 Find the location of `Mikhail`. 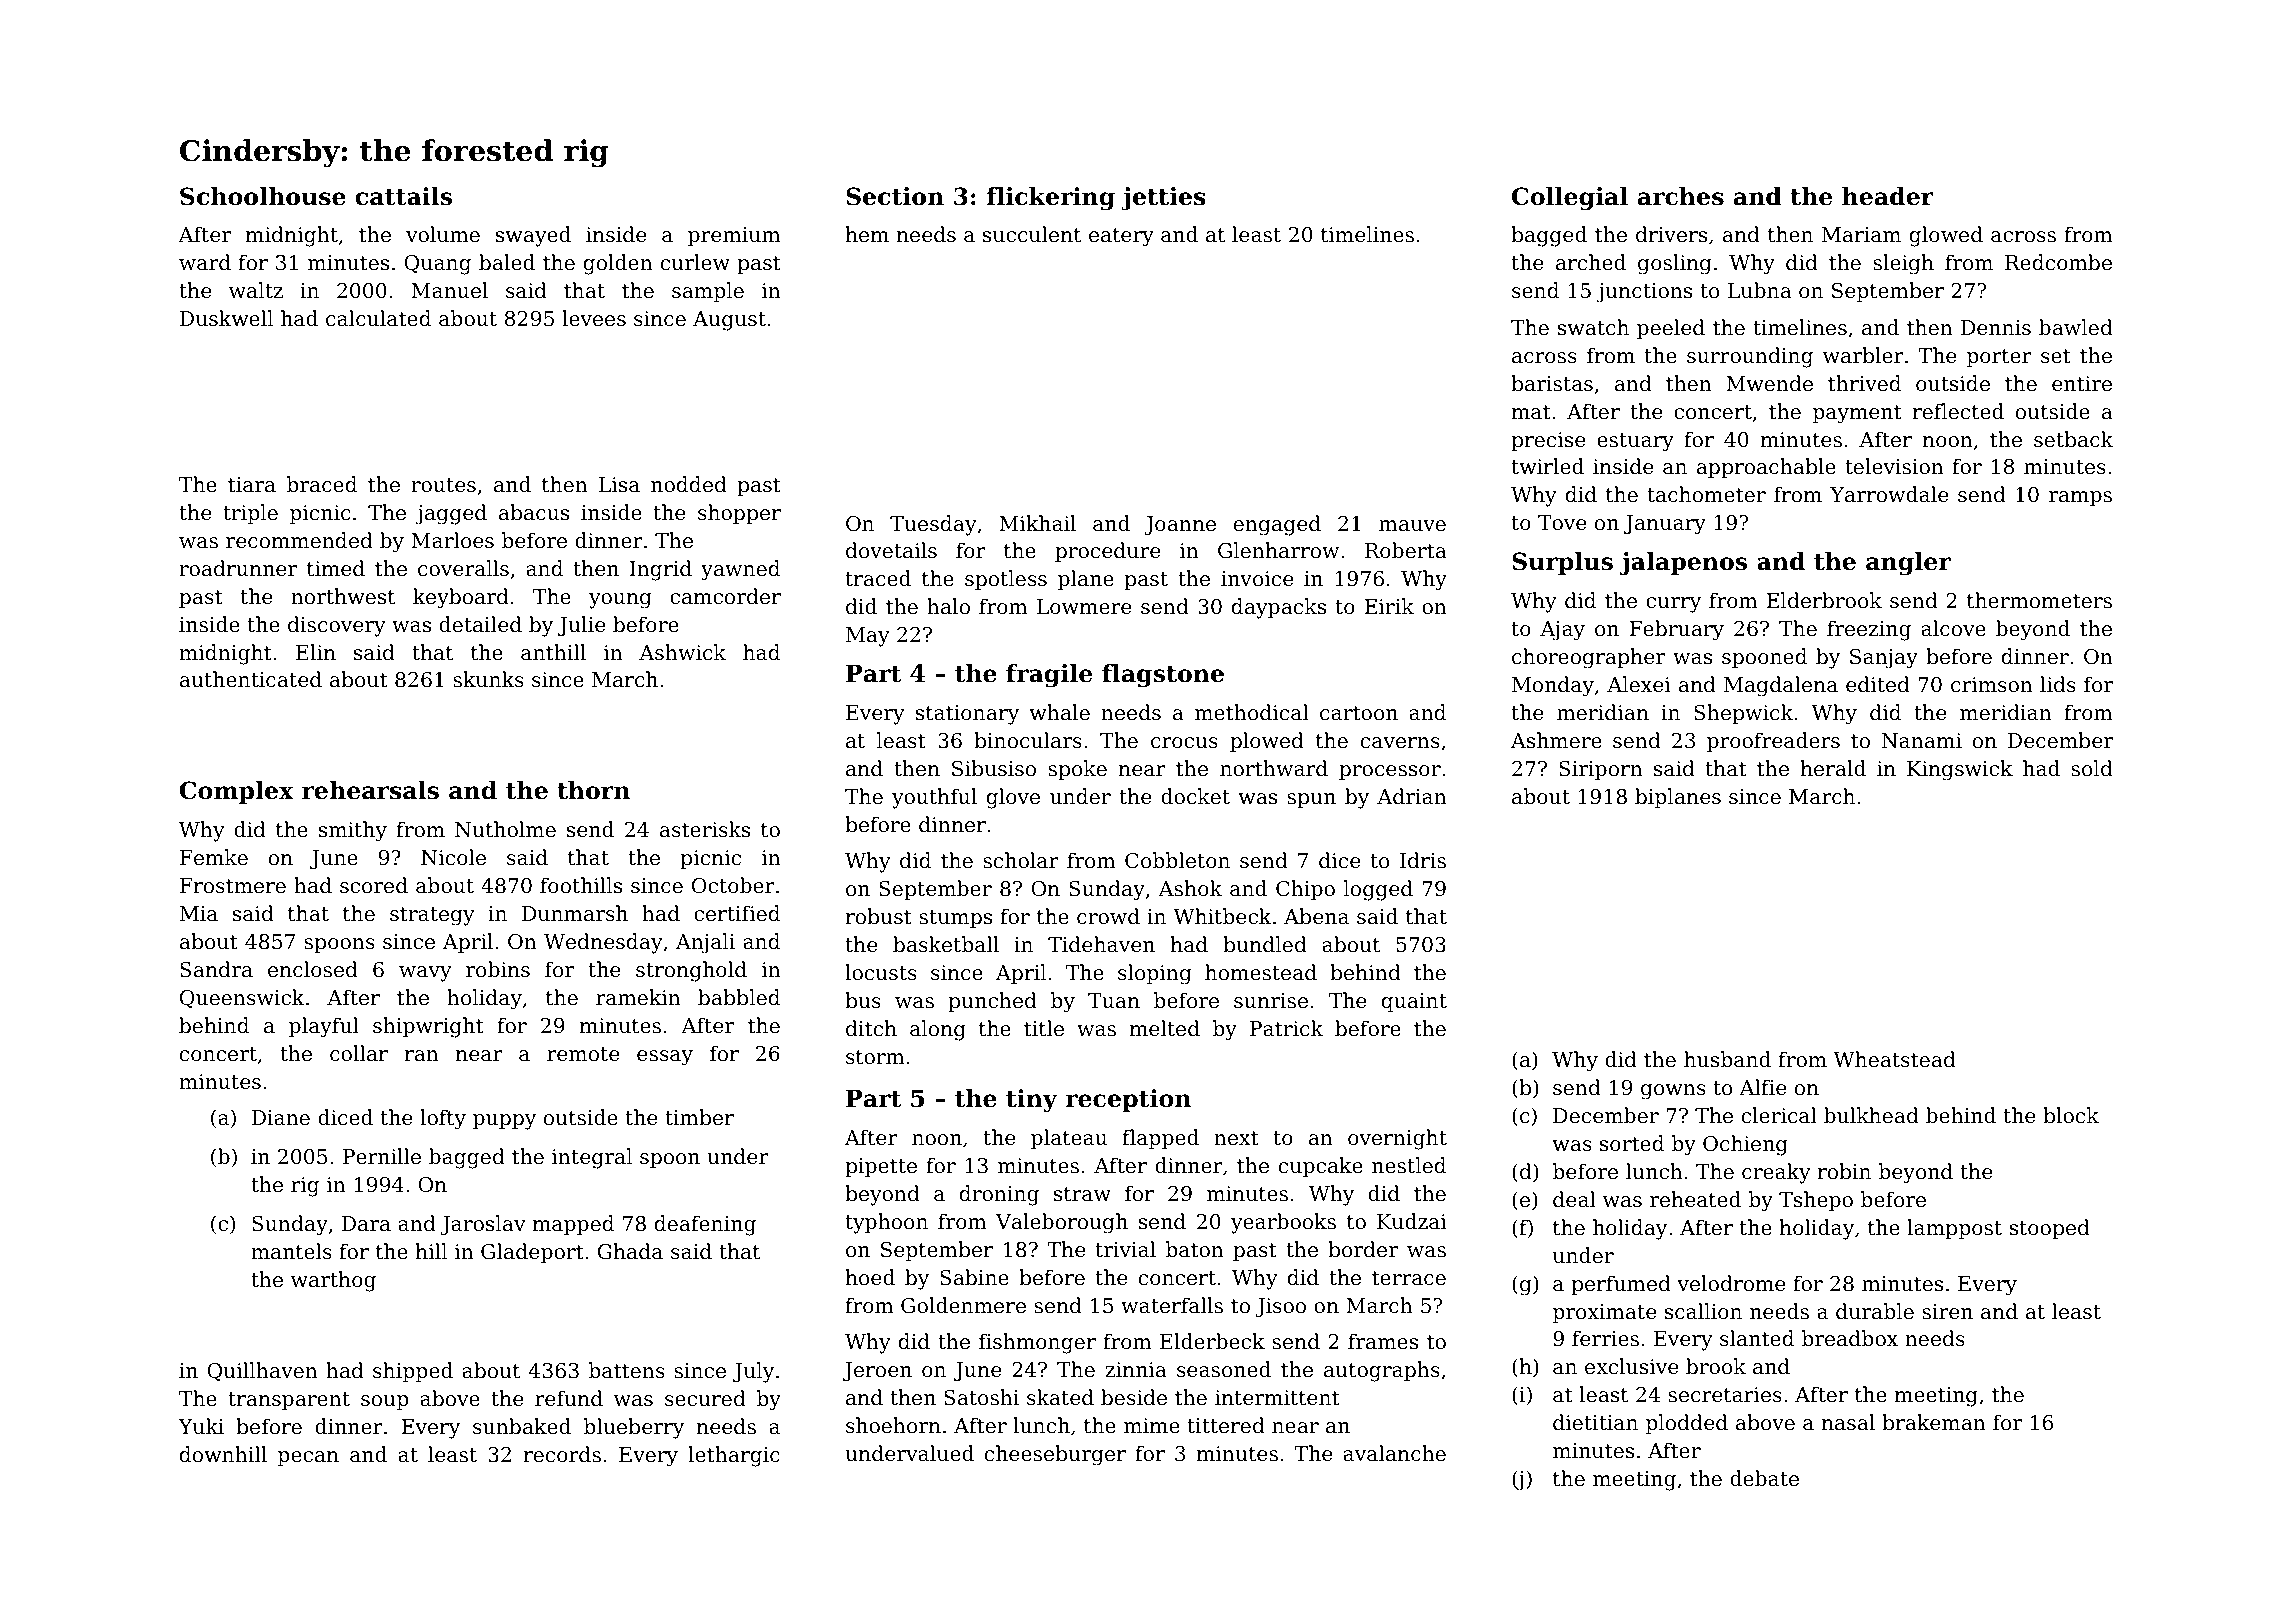

Mikhail is located at coordinates (1037, 523).
